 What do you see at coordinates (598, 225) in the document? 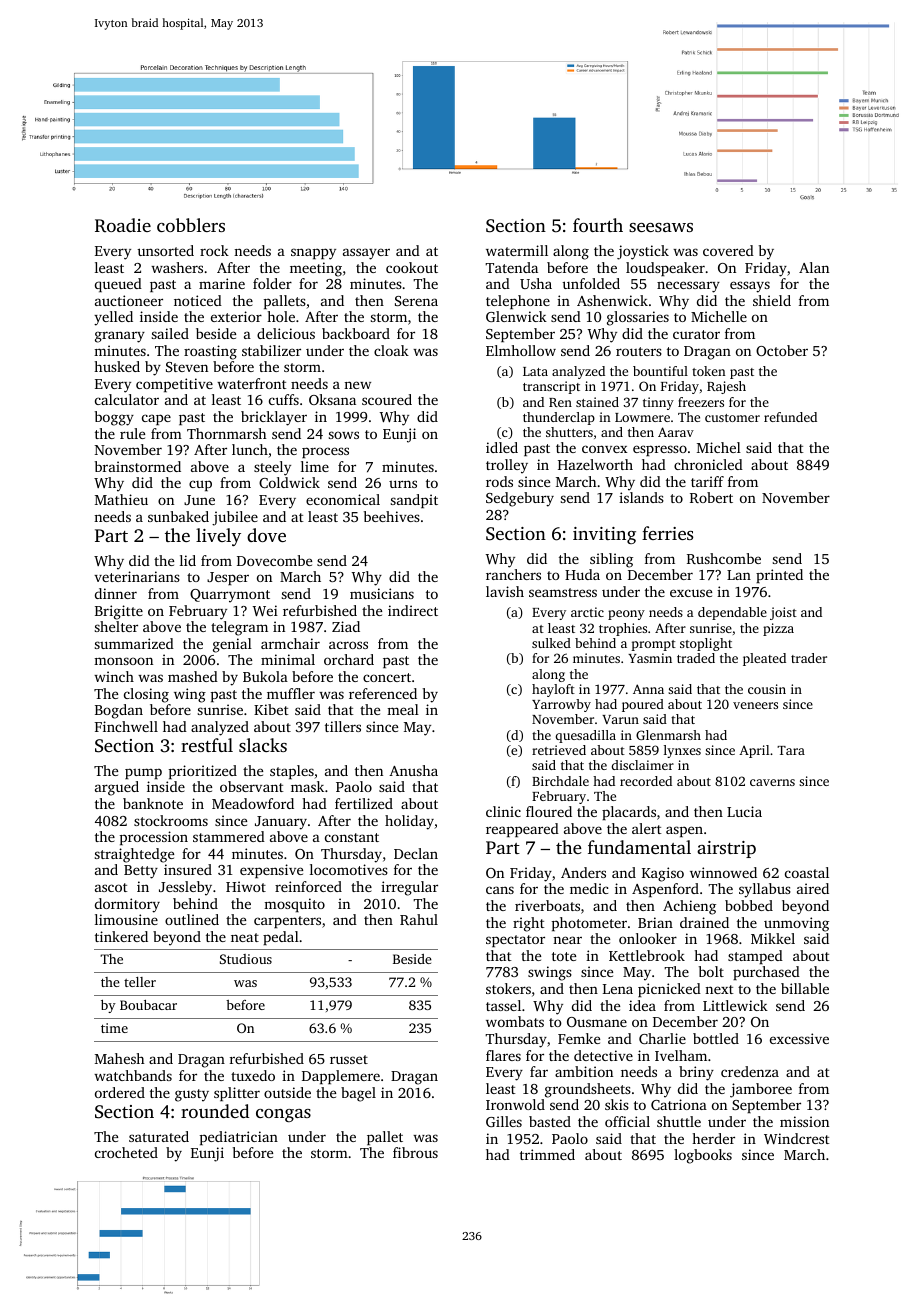
I see `fourth` at bounding box center [598, 225].
